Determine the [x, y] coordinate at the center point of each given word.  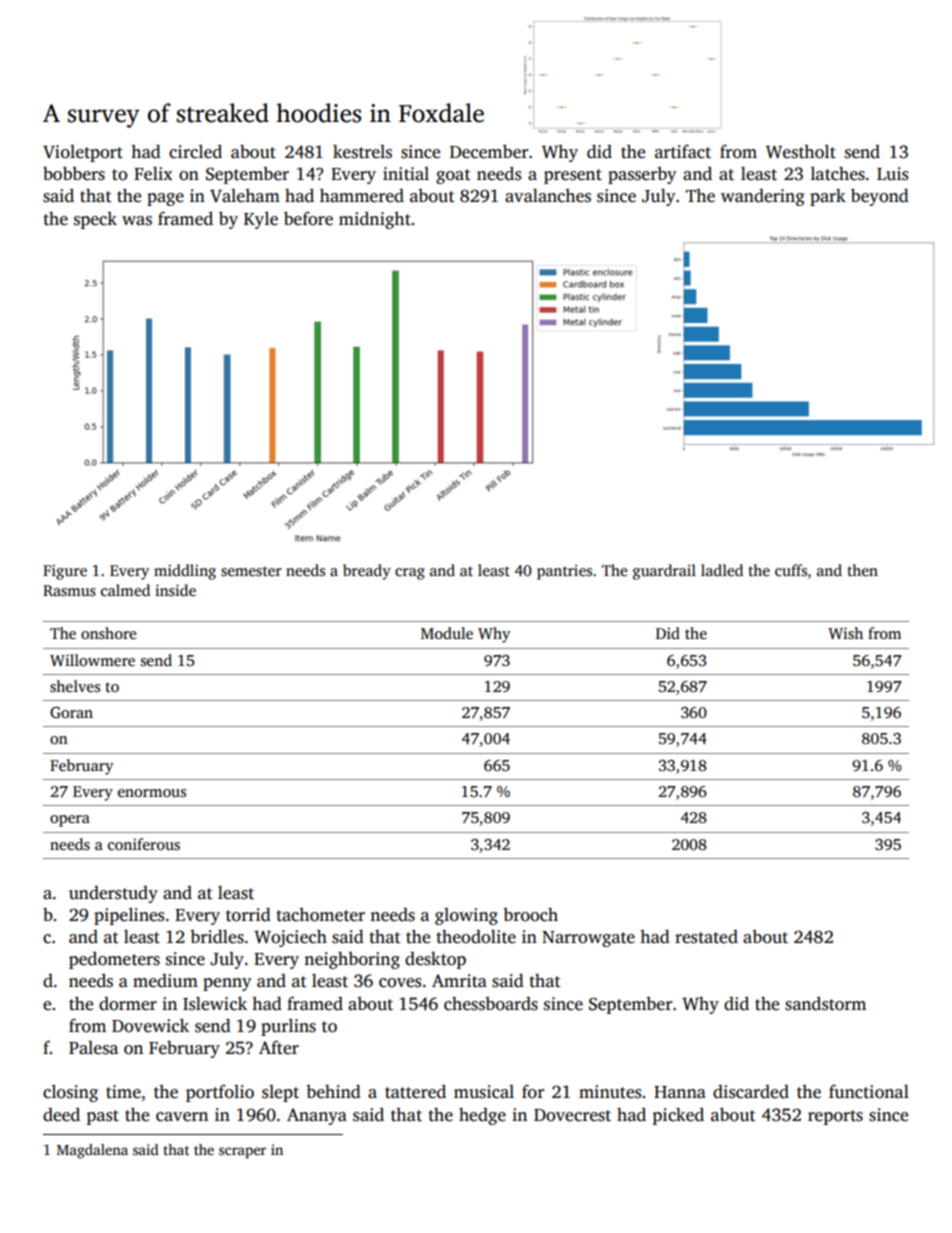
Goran [71, 713]
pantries [564, 572]
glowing [466, 916]
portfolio [220, 1093]
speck [95, 220]
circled [195, 152]
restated [706, 937]
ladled [722, 570]
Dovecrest [572, 1115]
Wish [845, 633]
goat [453, 176]
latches [838, 174]
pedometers [114, 960]
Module [447, 633]
